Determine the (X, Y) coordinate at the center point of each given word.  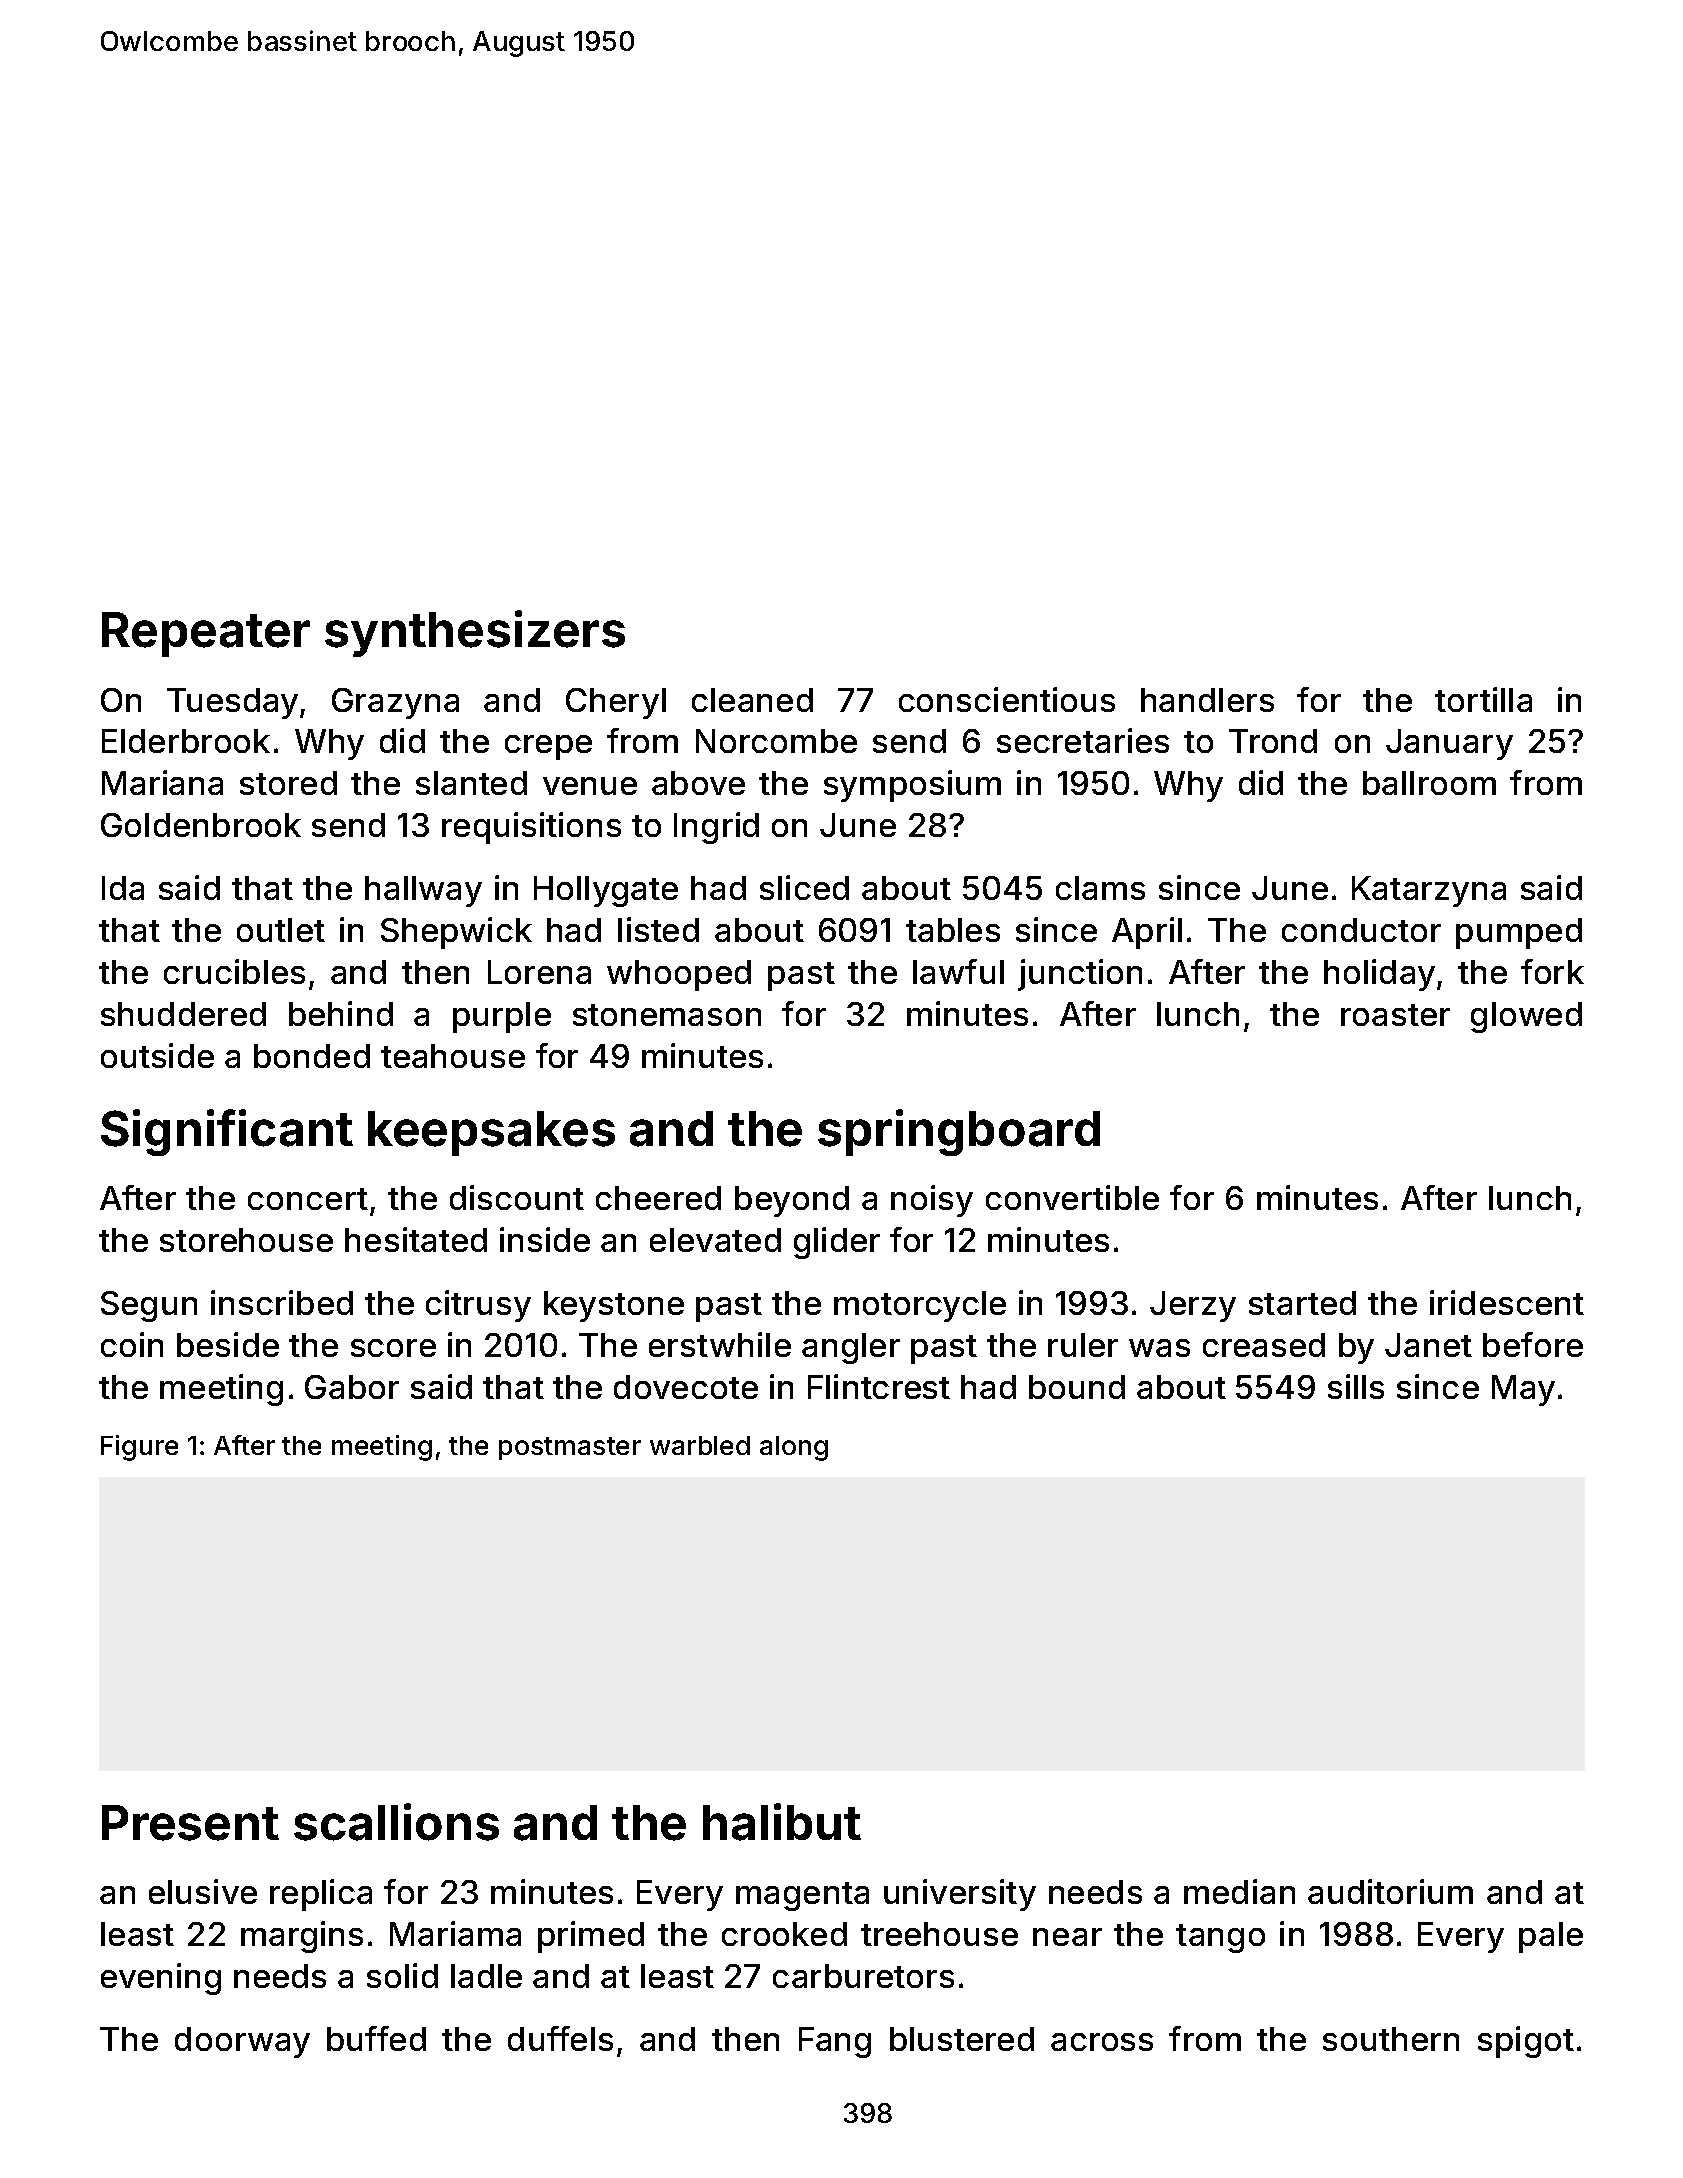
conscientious (1007, 699)
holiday (1379, 975)
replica (321, 1895)
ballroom (1429, 783)
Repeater (206, 634)
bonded (312, 1056)
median (1239, 1891)
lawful (958, 971)
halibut (782, 1822)
